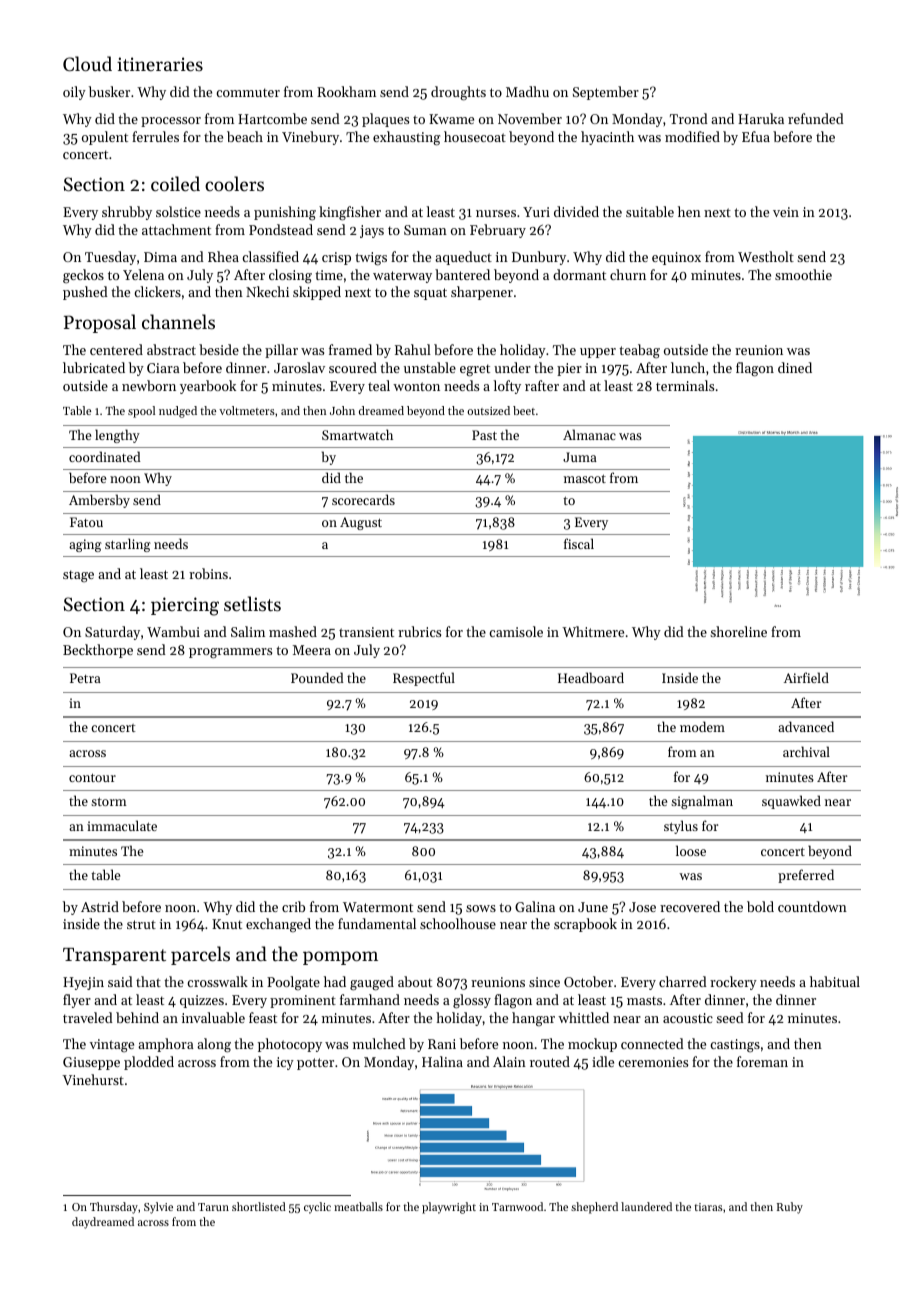  I want to click on lubricated, so click(94, 367).
